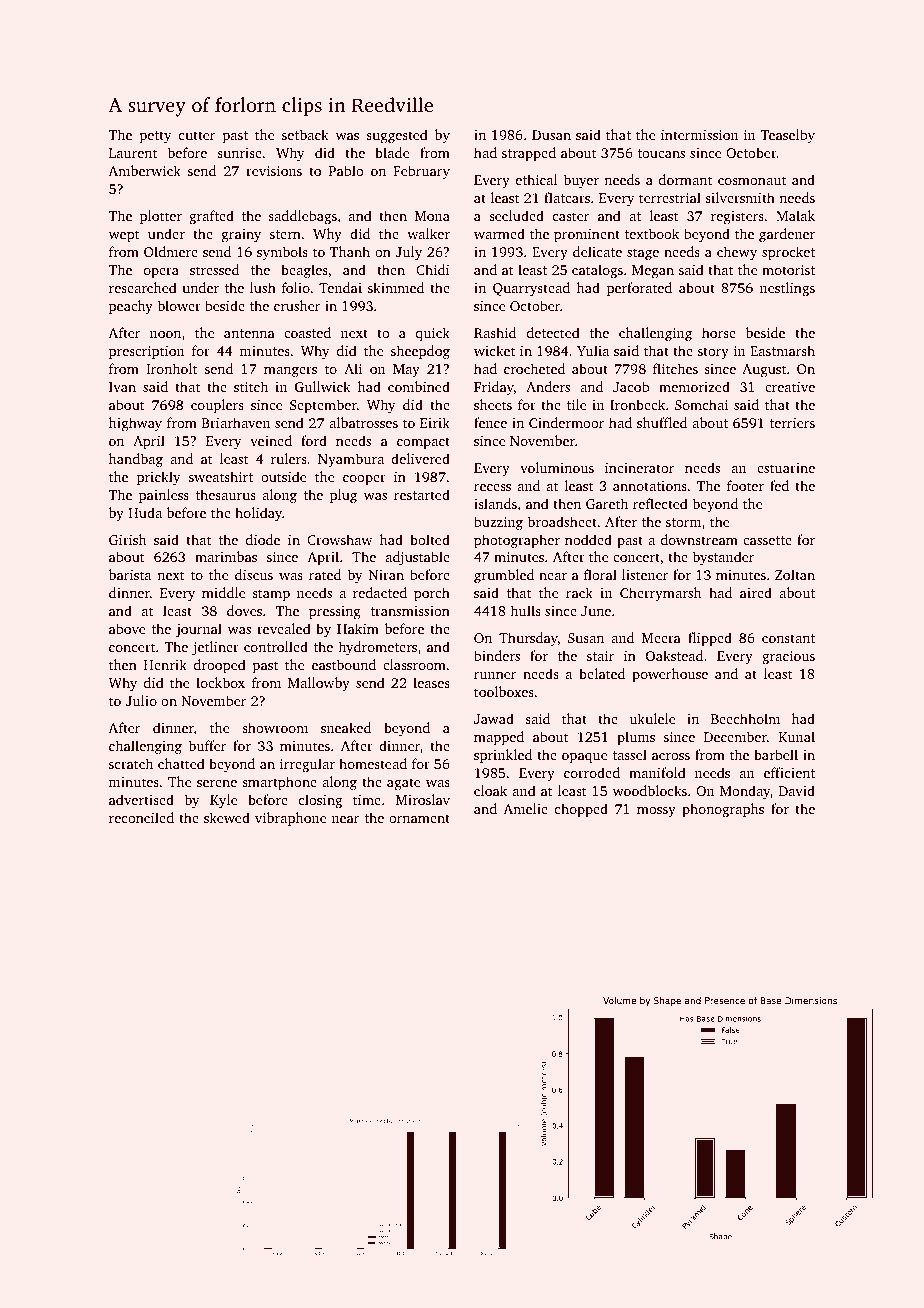 Image resolution: width=924 pixels, height=1308 pixels. I want to click on Jacob, so click(631, 386).
